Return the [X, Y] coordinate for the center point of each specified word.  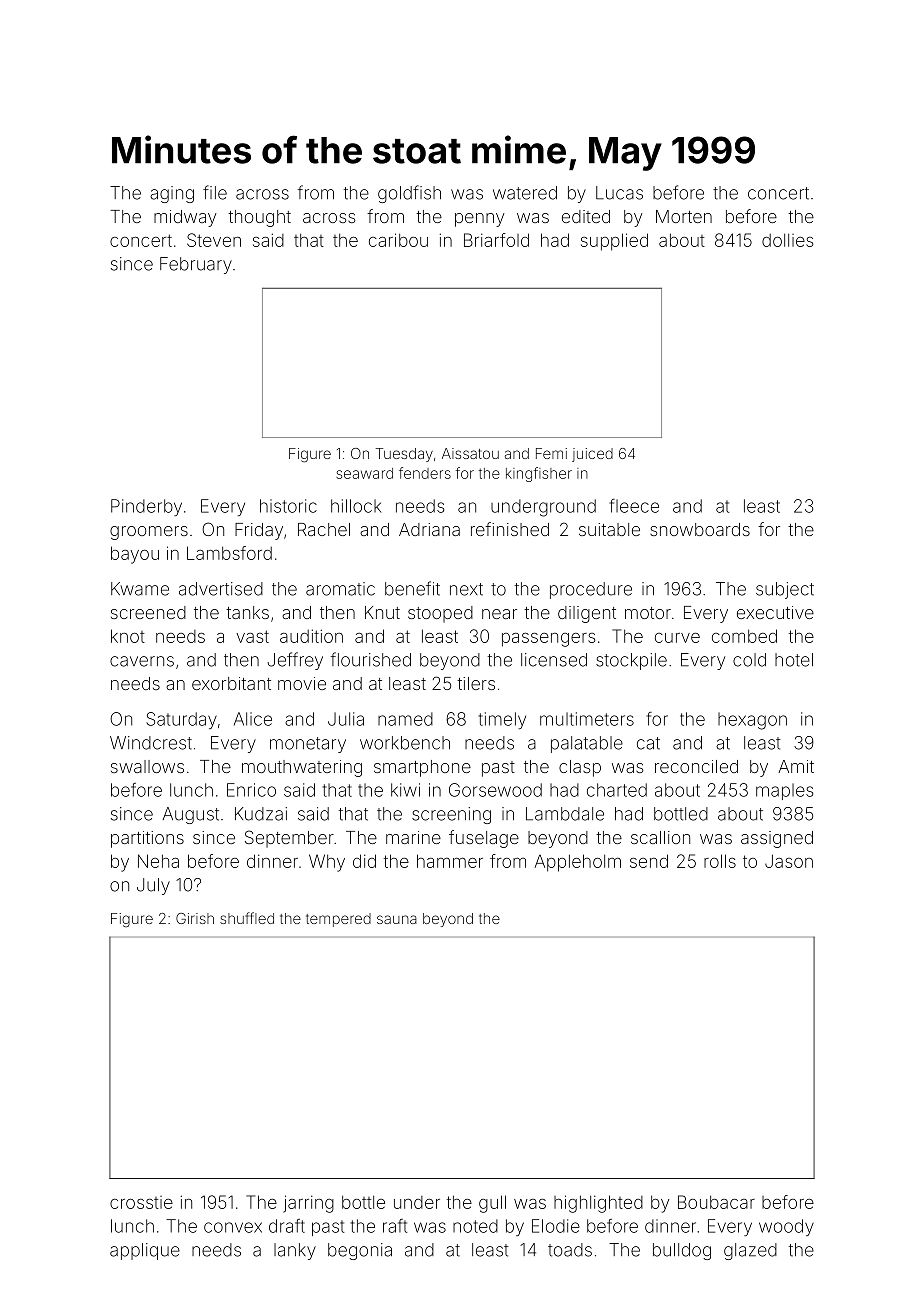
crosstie [141, 1202]
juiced [592, 455]
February [196, 265]
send [649, 861]
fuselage [484, 839]
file [215, 192]
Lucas [619, 193]
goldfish [409, 194]
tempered [338, 920]
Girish [195, 918]
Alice [253, 719]
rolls [720, 861]
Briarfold [496, 240]
